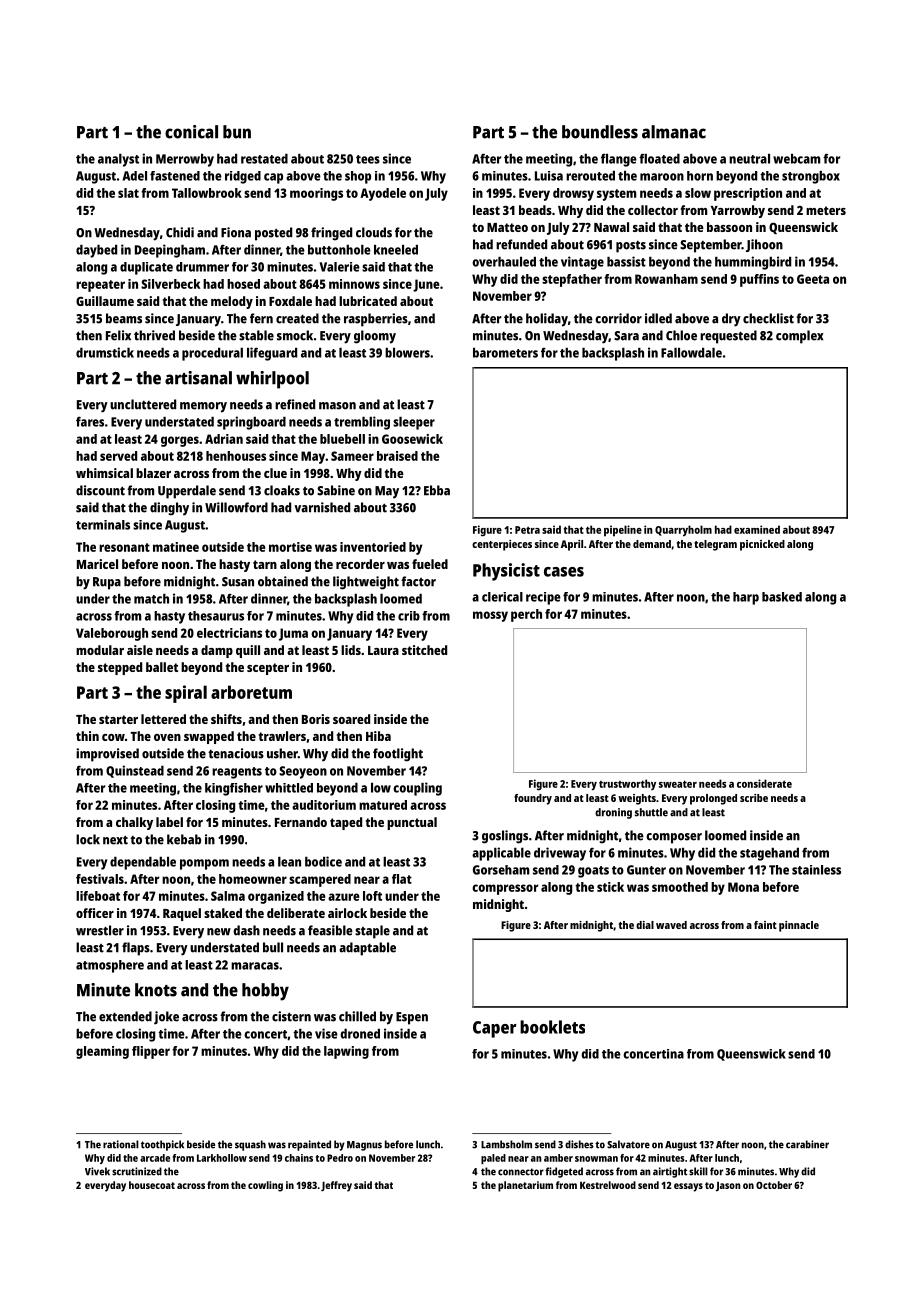 This image has height=1308, width=924. Describe the element at coordinates (180, 441) in the image. I see `gorges` at that location.
